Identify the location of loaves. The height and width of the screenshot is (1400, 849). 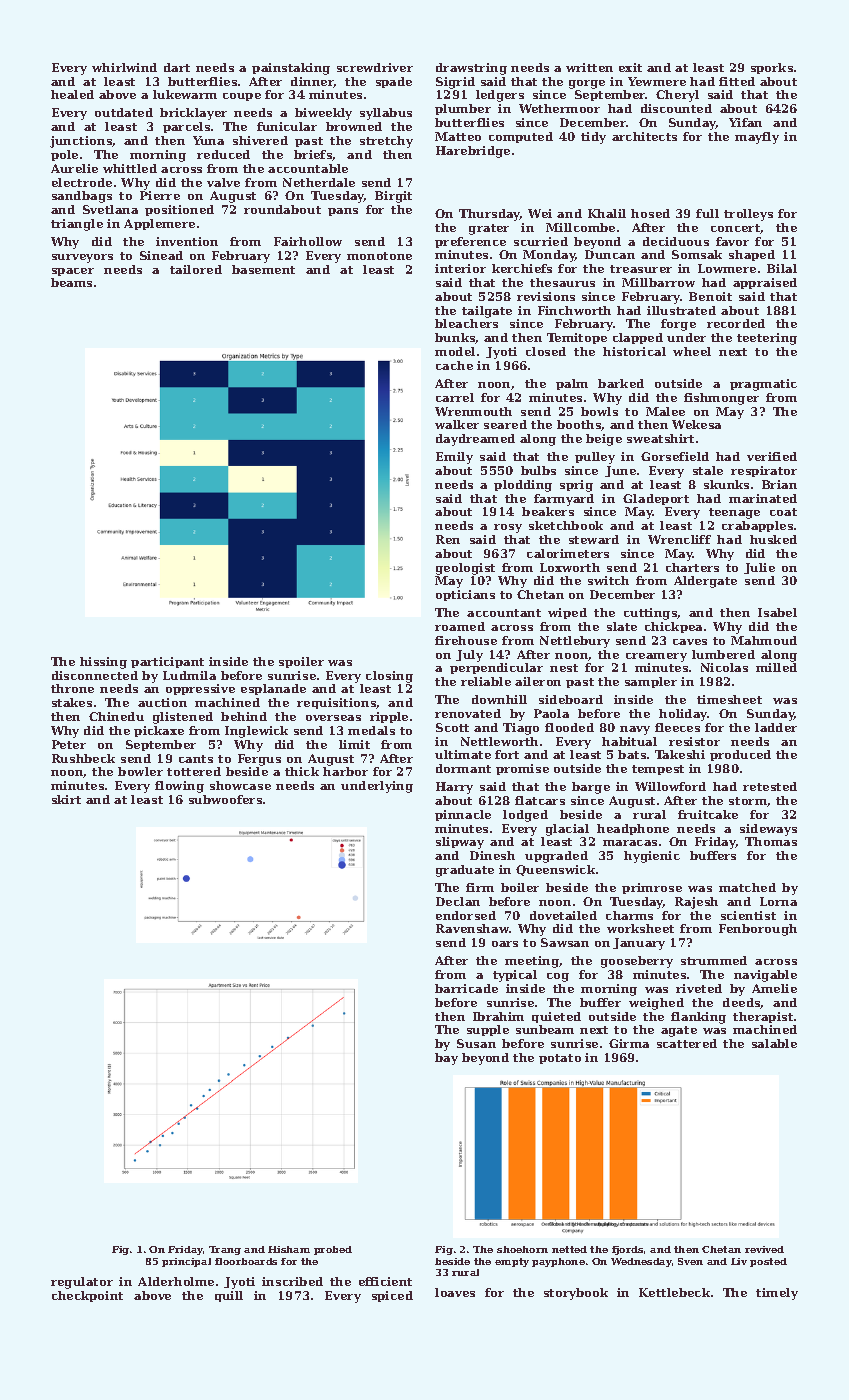
(455, 1292).
